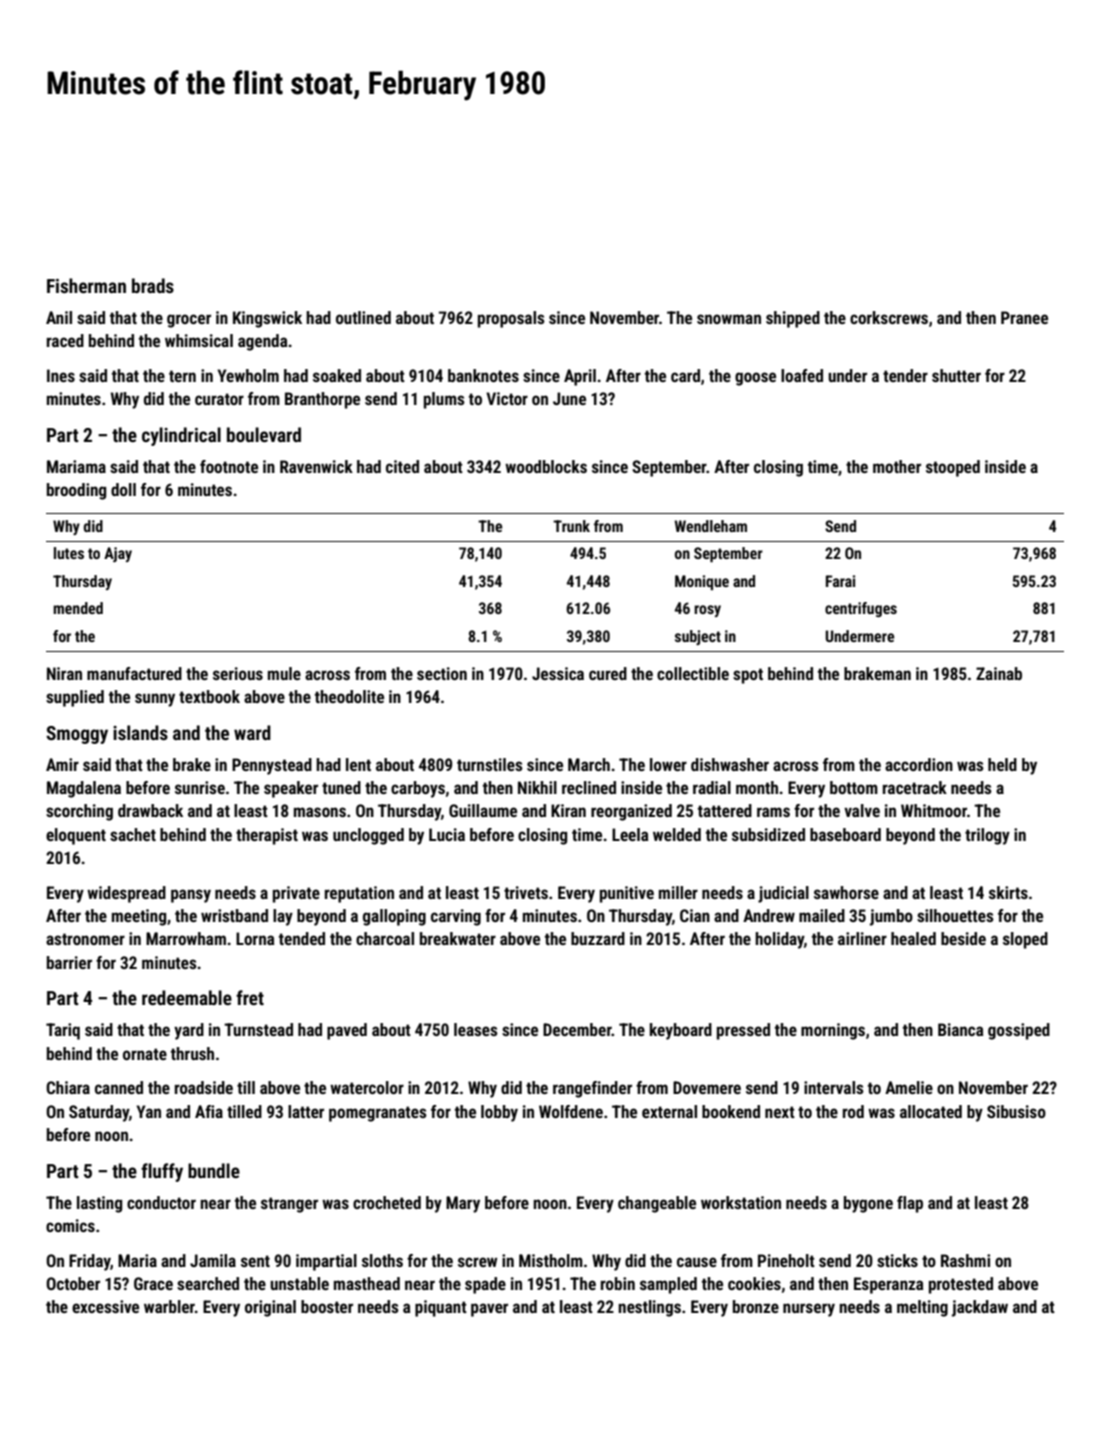 This image has height=1436, width=1110. What do you see at coordinates (499, 1113) in the image?
I see `lobby` at bounding box center [499, 1113].
